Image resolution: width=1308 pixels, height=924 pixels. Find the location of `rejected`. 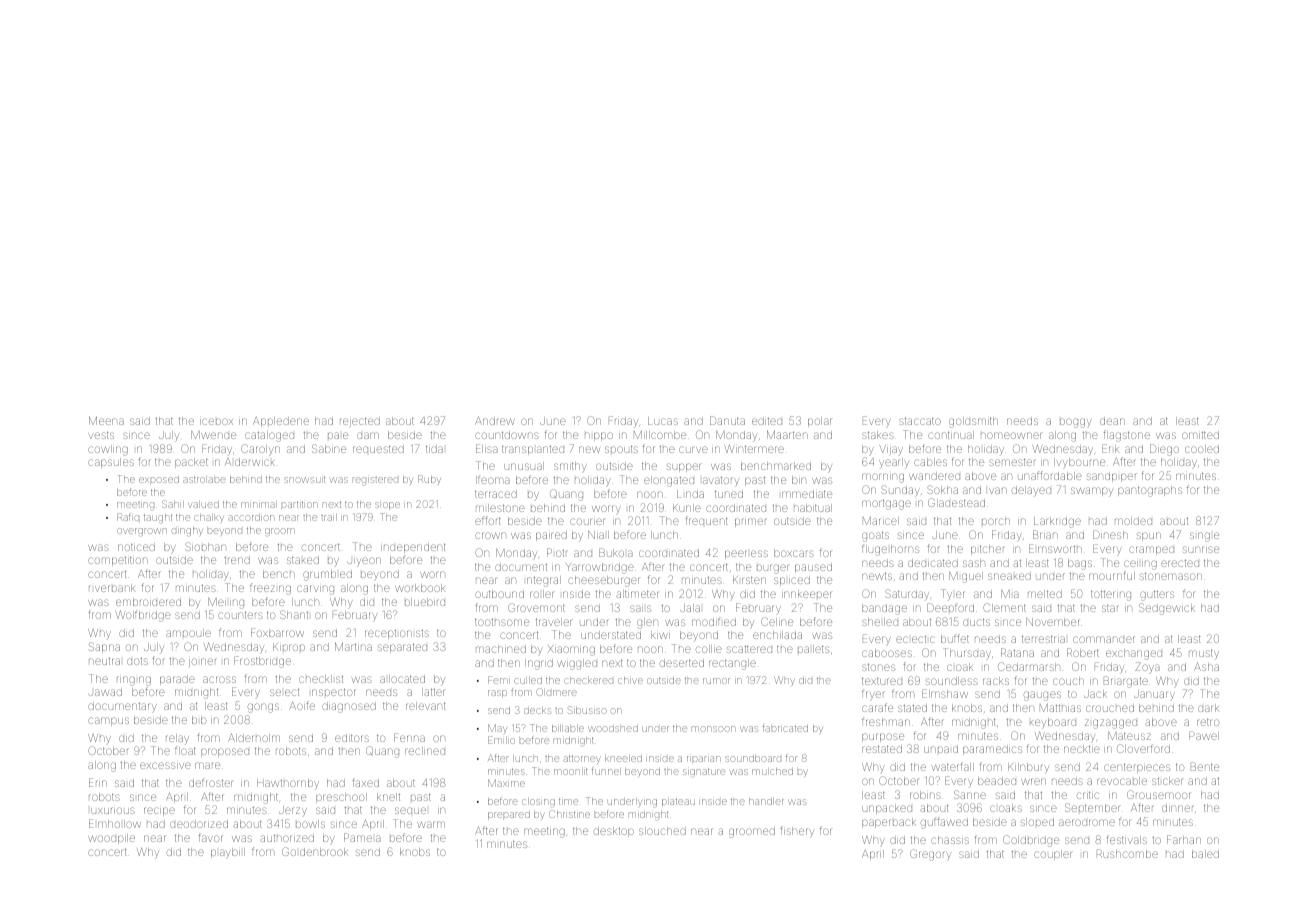

rejected is located at coordinates (360, 421).
